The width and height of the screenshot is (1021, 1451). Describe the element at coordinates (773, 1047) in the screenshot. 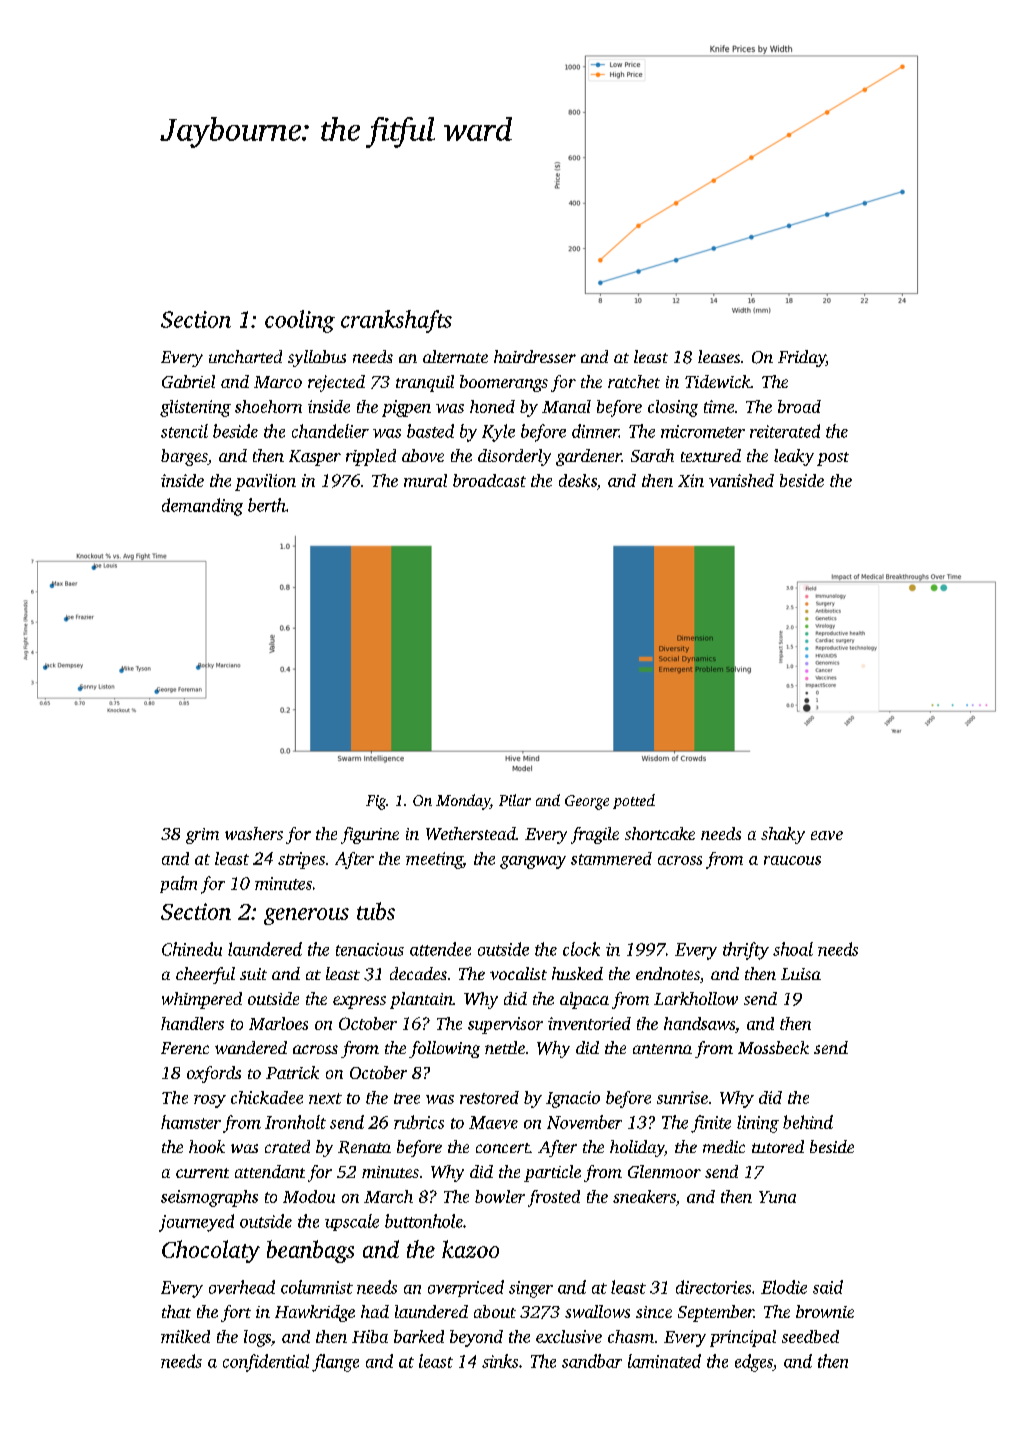

I see `Mossbeck` at that location.
